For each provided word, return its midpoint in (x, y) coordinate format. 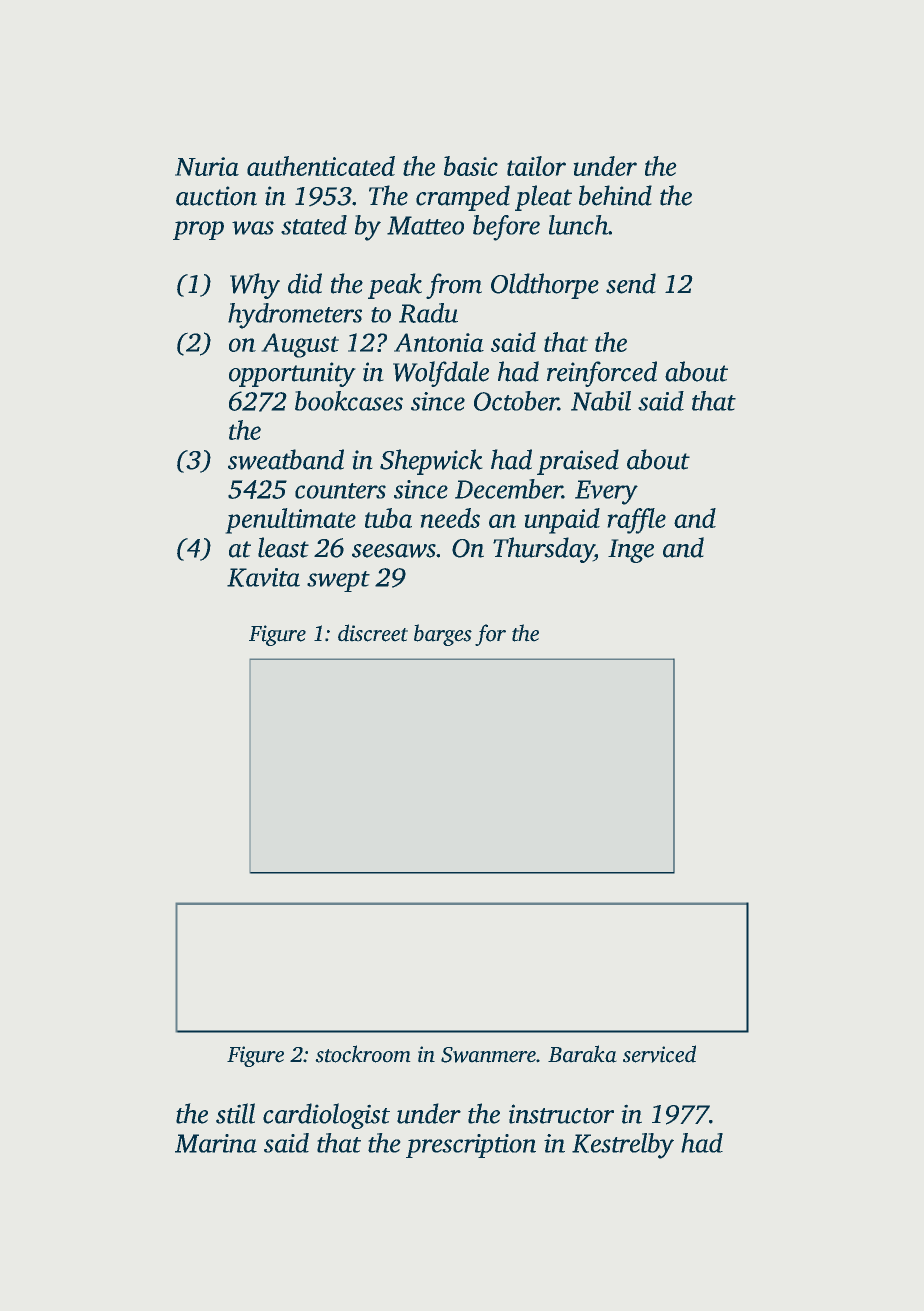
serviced (659, 1054)
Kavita (263, 577)
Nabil (601, 401)
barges (443, 635)
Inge (631, 551)
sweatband (286, 459)
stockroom (363, 1054)
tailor (536, 166)
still (235, 1113)
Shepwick (431, 462)
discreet (373, 633)
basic (471, 166)
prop (198, 230)
